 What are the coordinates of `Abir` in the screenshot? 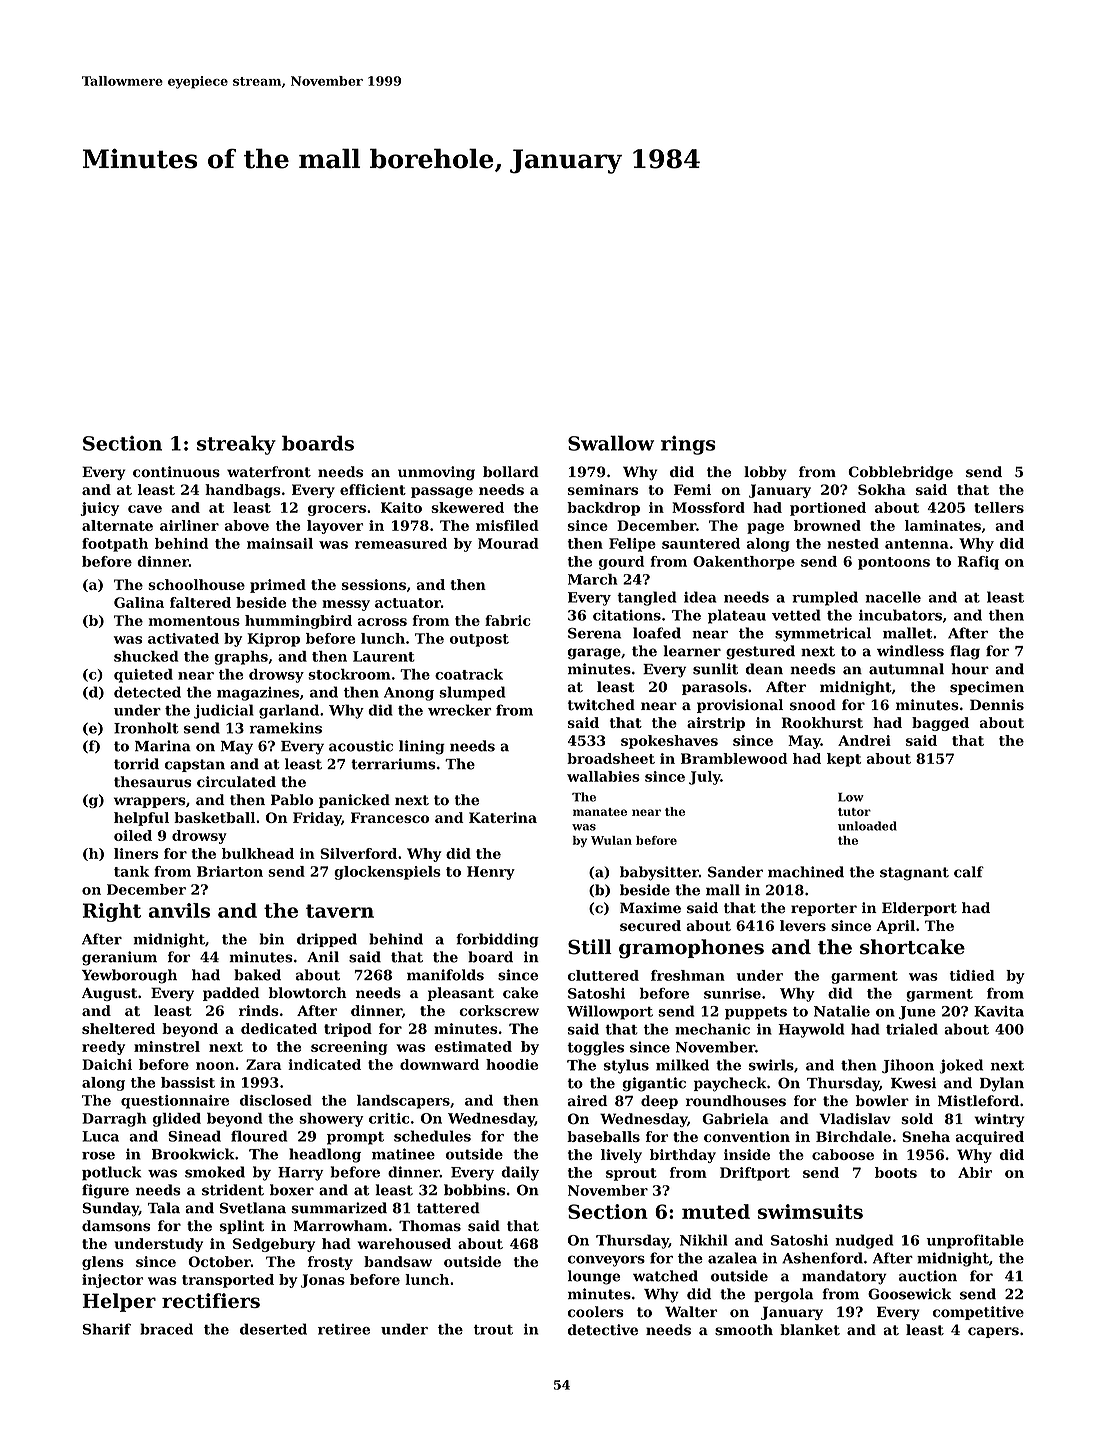 It's located at (975, 1172).
